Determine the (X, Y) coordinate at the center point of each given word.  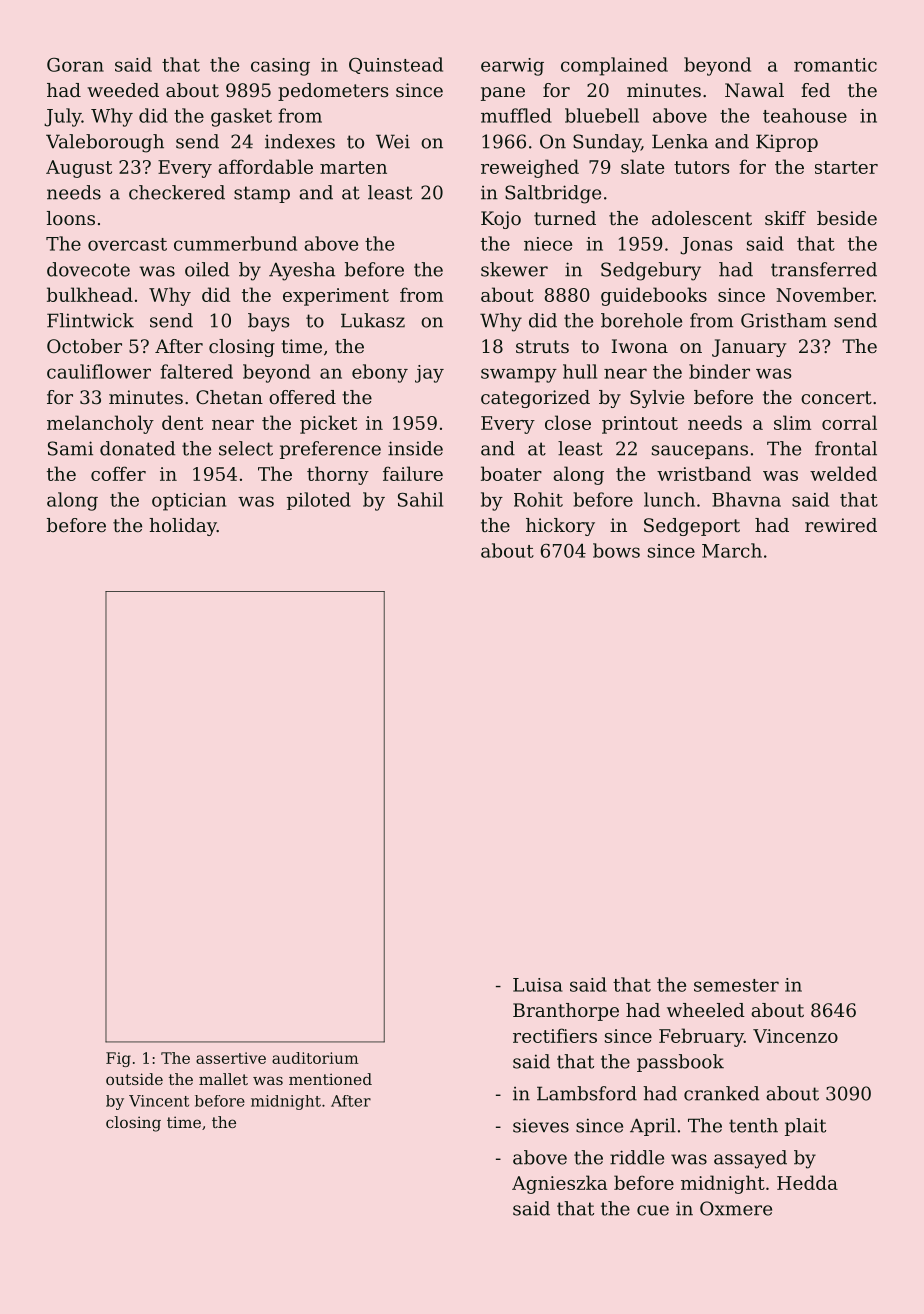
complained (614, 66)
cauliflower (99, 371)
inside (415, 448)
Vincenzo (795, 1036)
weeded (123, 90)
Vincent (159, 1101)
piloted (319, 501)
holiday (183, 527)
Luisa (538, 985)
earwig (512, 67)
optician (189, 502)
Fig (118, 1059)
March (732, 550)
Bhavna (746, 499)
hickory (560, 527)
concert (836, 397)
